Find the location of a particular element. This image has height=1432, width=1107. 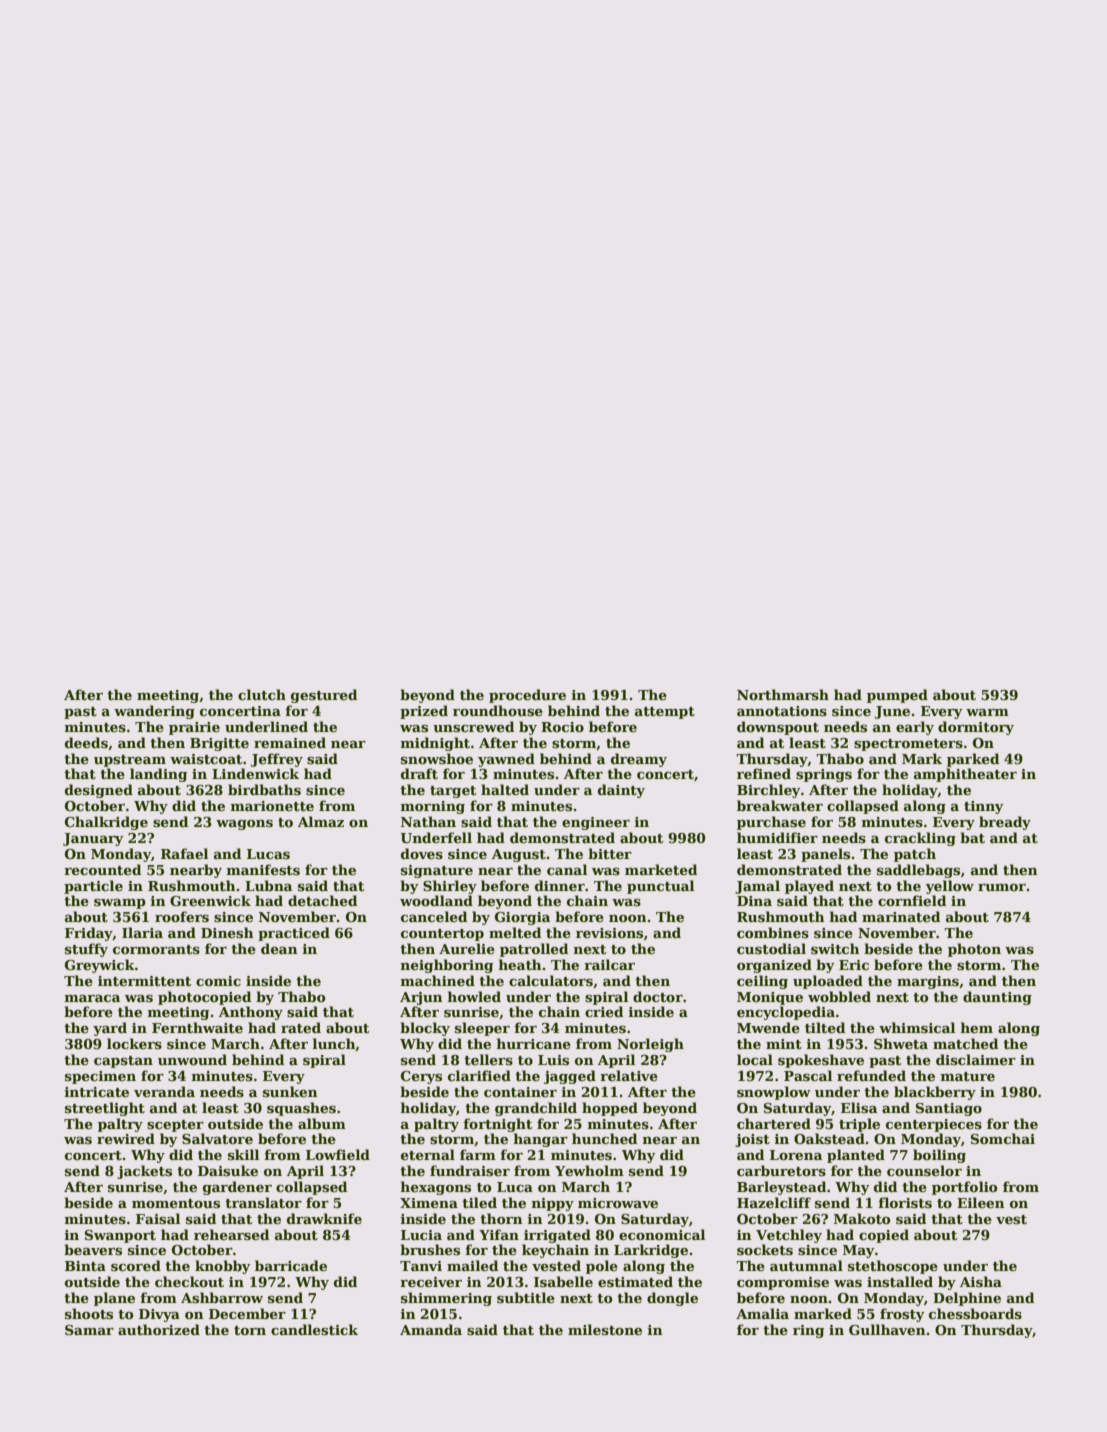

Gullhaven is located at coordinates (887, 1329).
